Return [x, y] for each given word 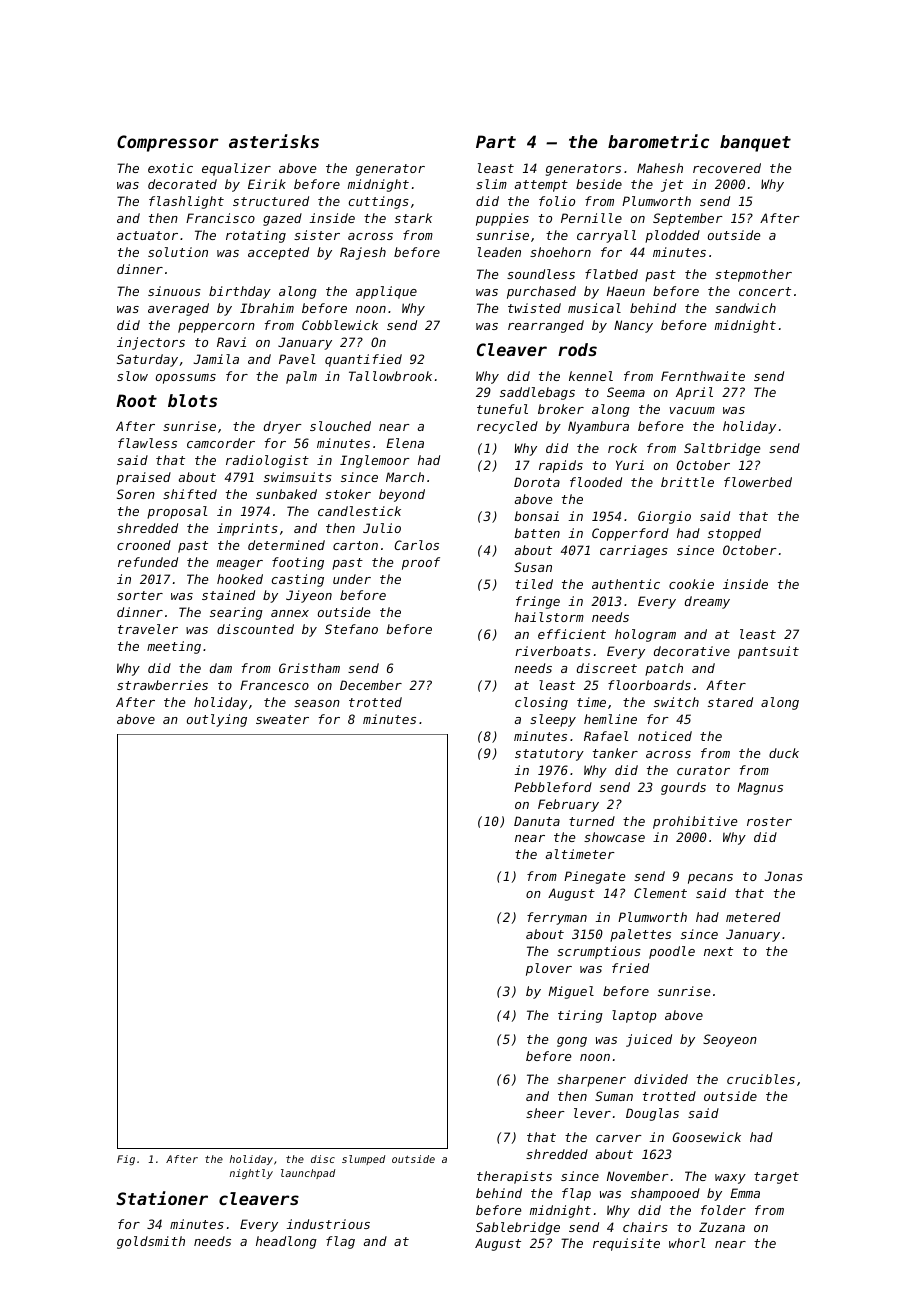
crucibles [761, 1079]
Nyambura [598, 427]
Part [496, 141]
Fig [126, 1160]
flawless [147, 443]
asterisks [274, 141]
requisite [626, 1244]
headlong [286, 1242]
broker [561, 409]
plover [549, 969]
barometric [658, 141]
